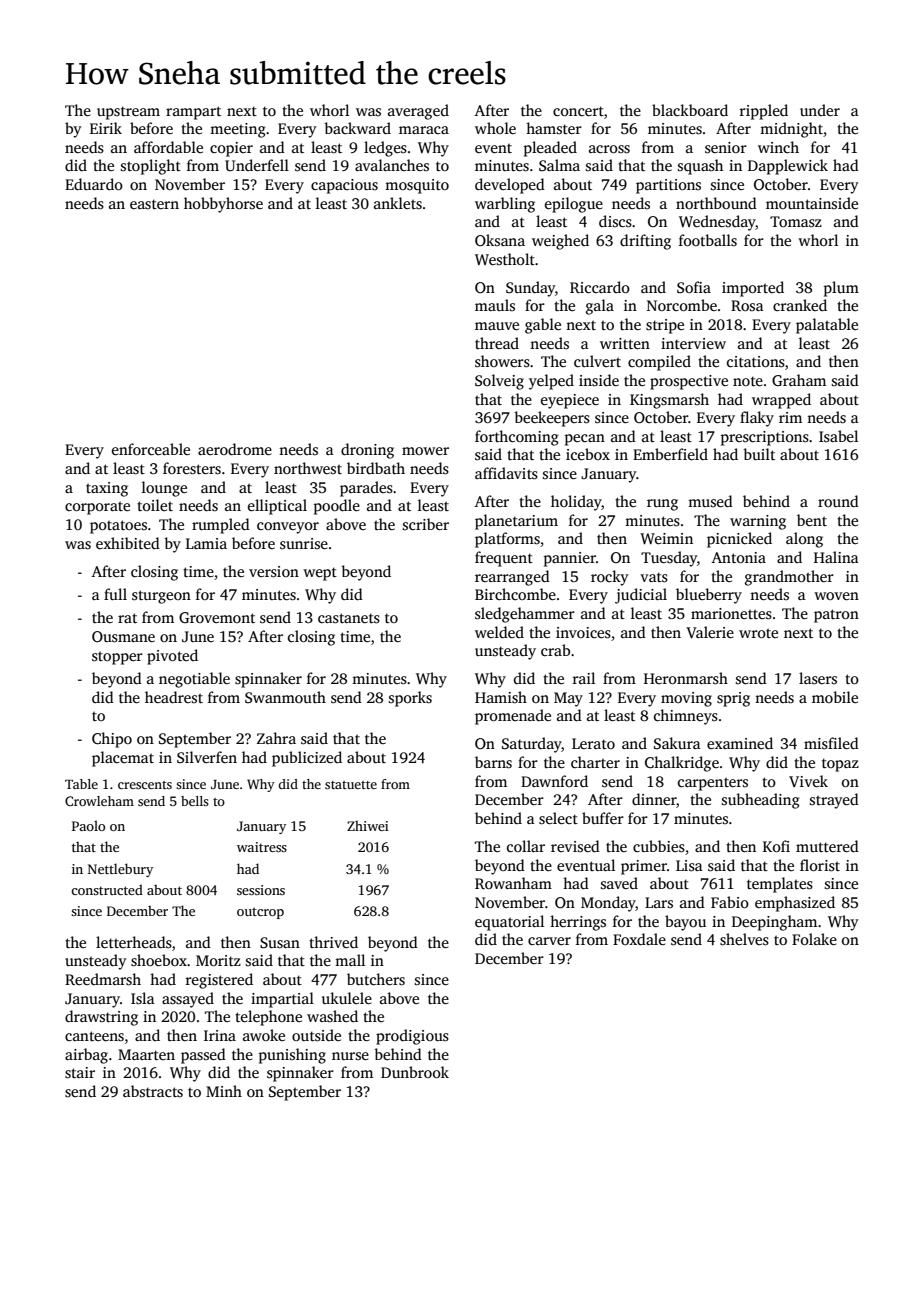 This screenshot has width=924, height=1308. Describe the element at coordinates (666, 538) in the screenshot. I see `Weimin` at that location.
